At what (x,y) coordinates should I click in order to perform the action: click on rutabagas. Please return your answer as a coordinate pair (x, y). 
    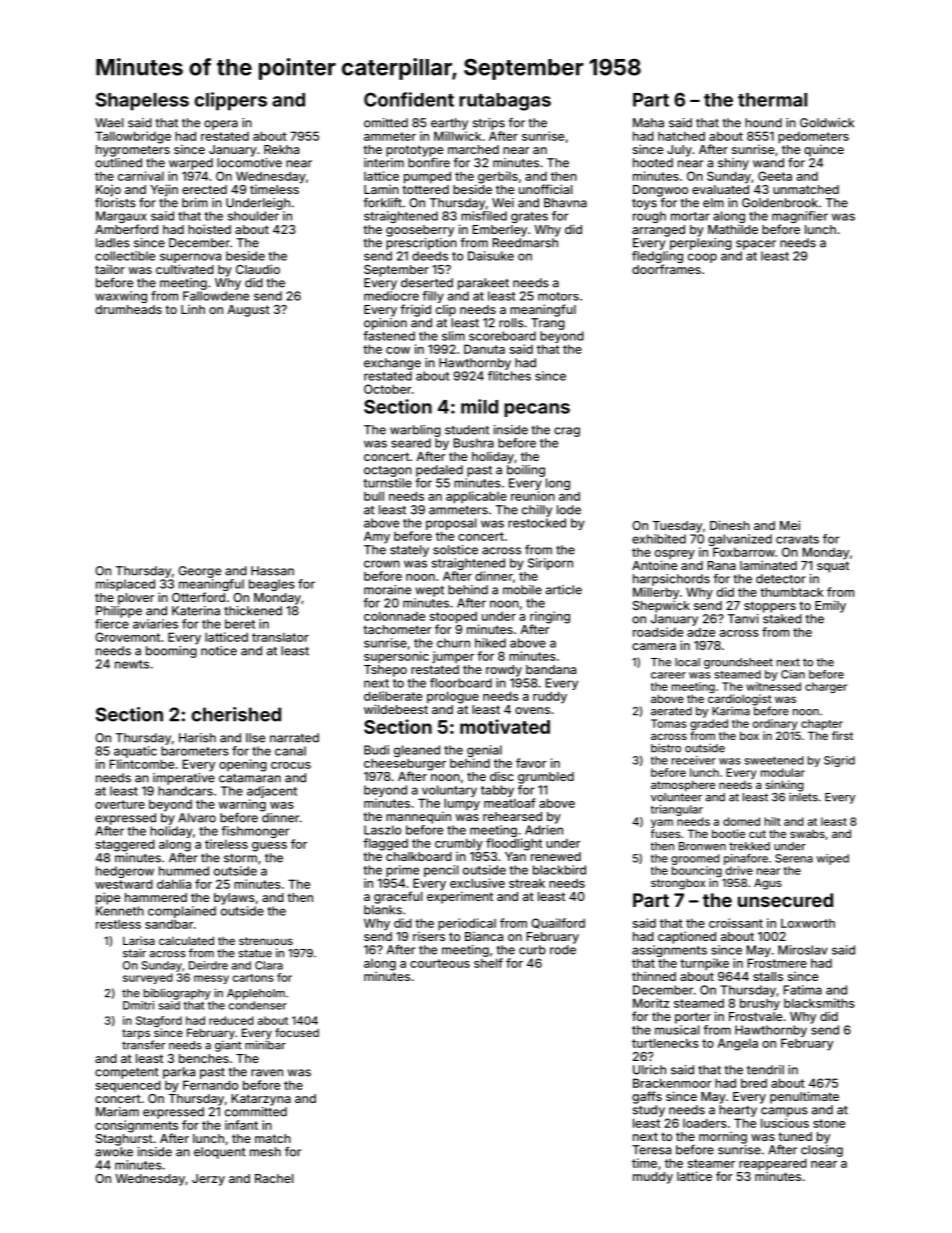
    Looking at the image, I should click on (505, 102).
